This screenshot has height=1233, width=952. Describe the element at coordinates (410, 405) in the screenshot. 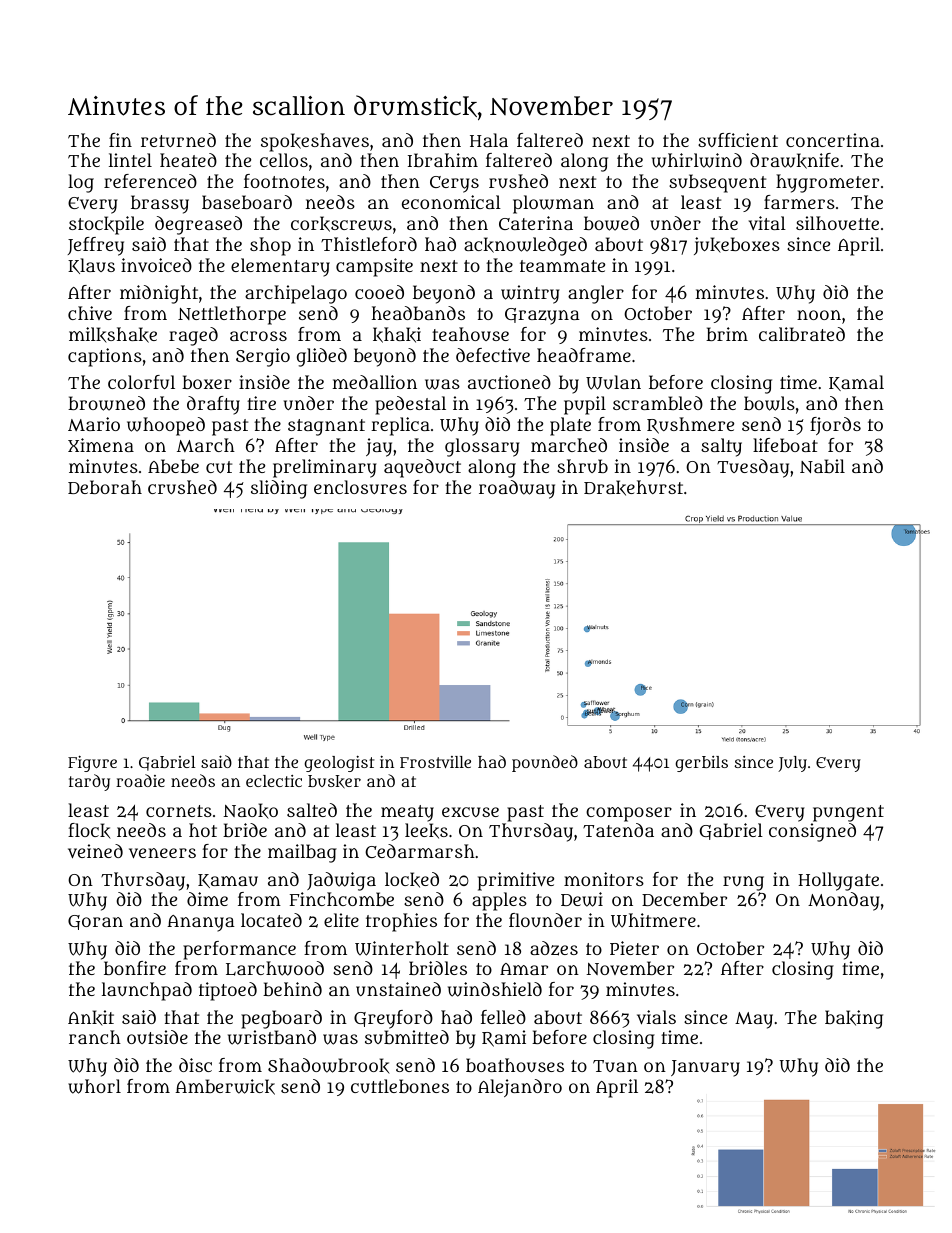

I see `pedestal` at that location.
